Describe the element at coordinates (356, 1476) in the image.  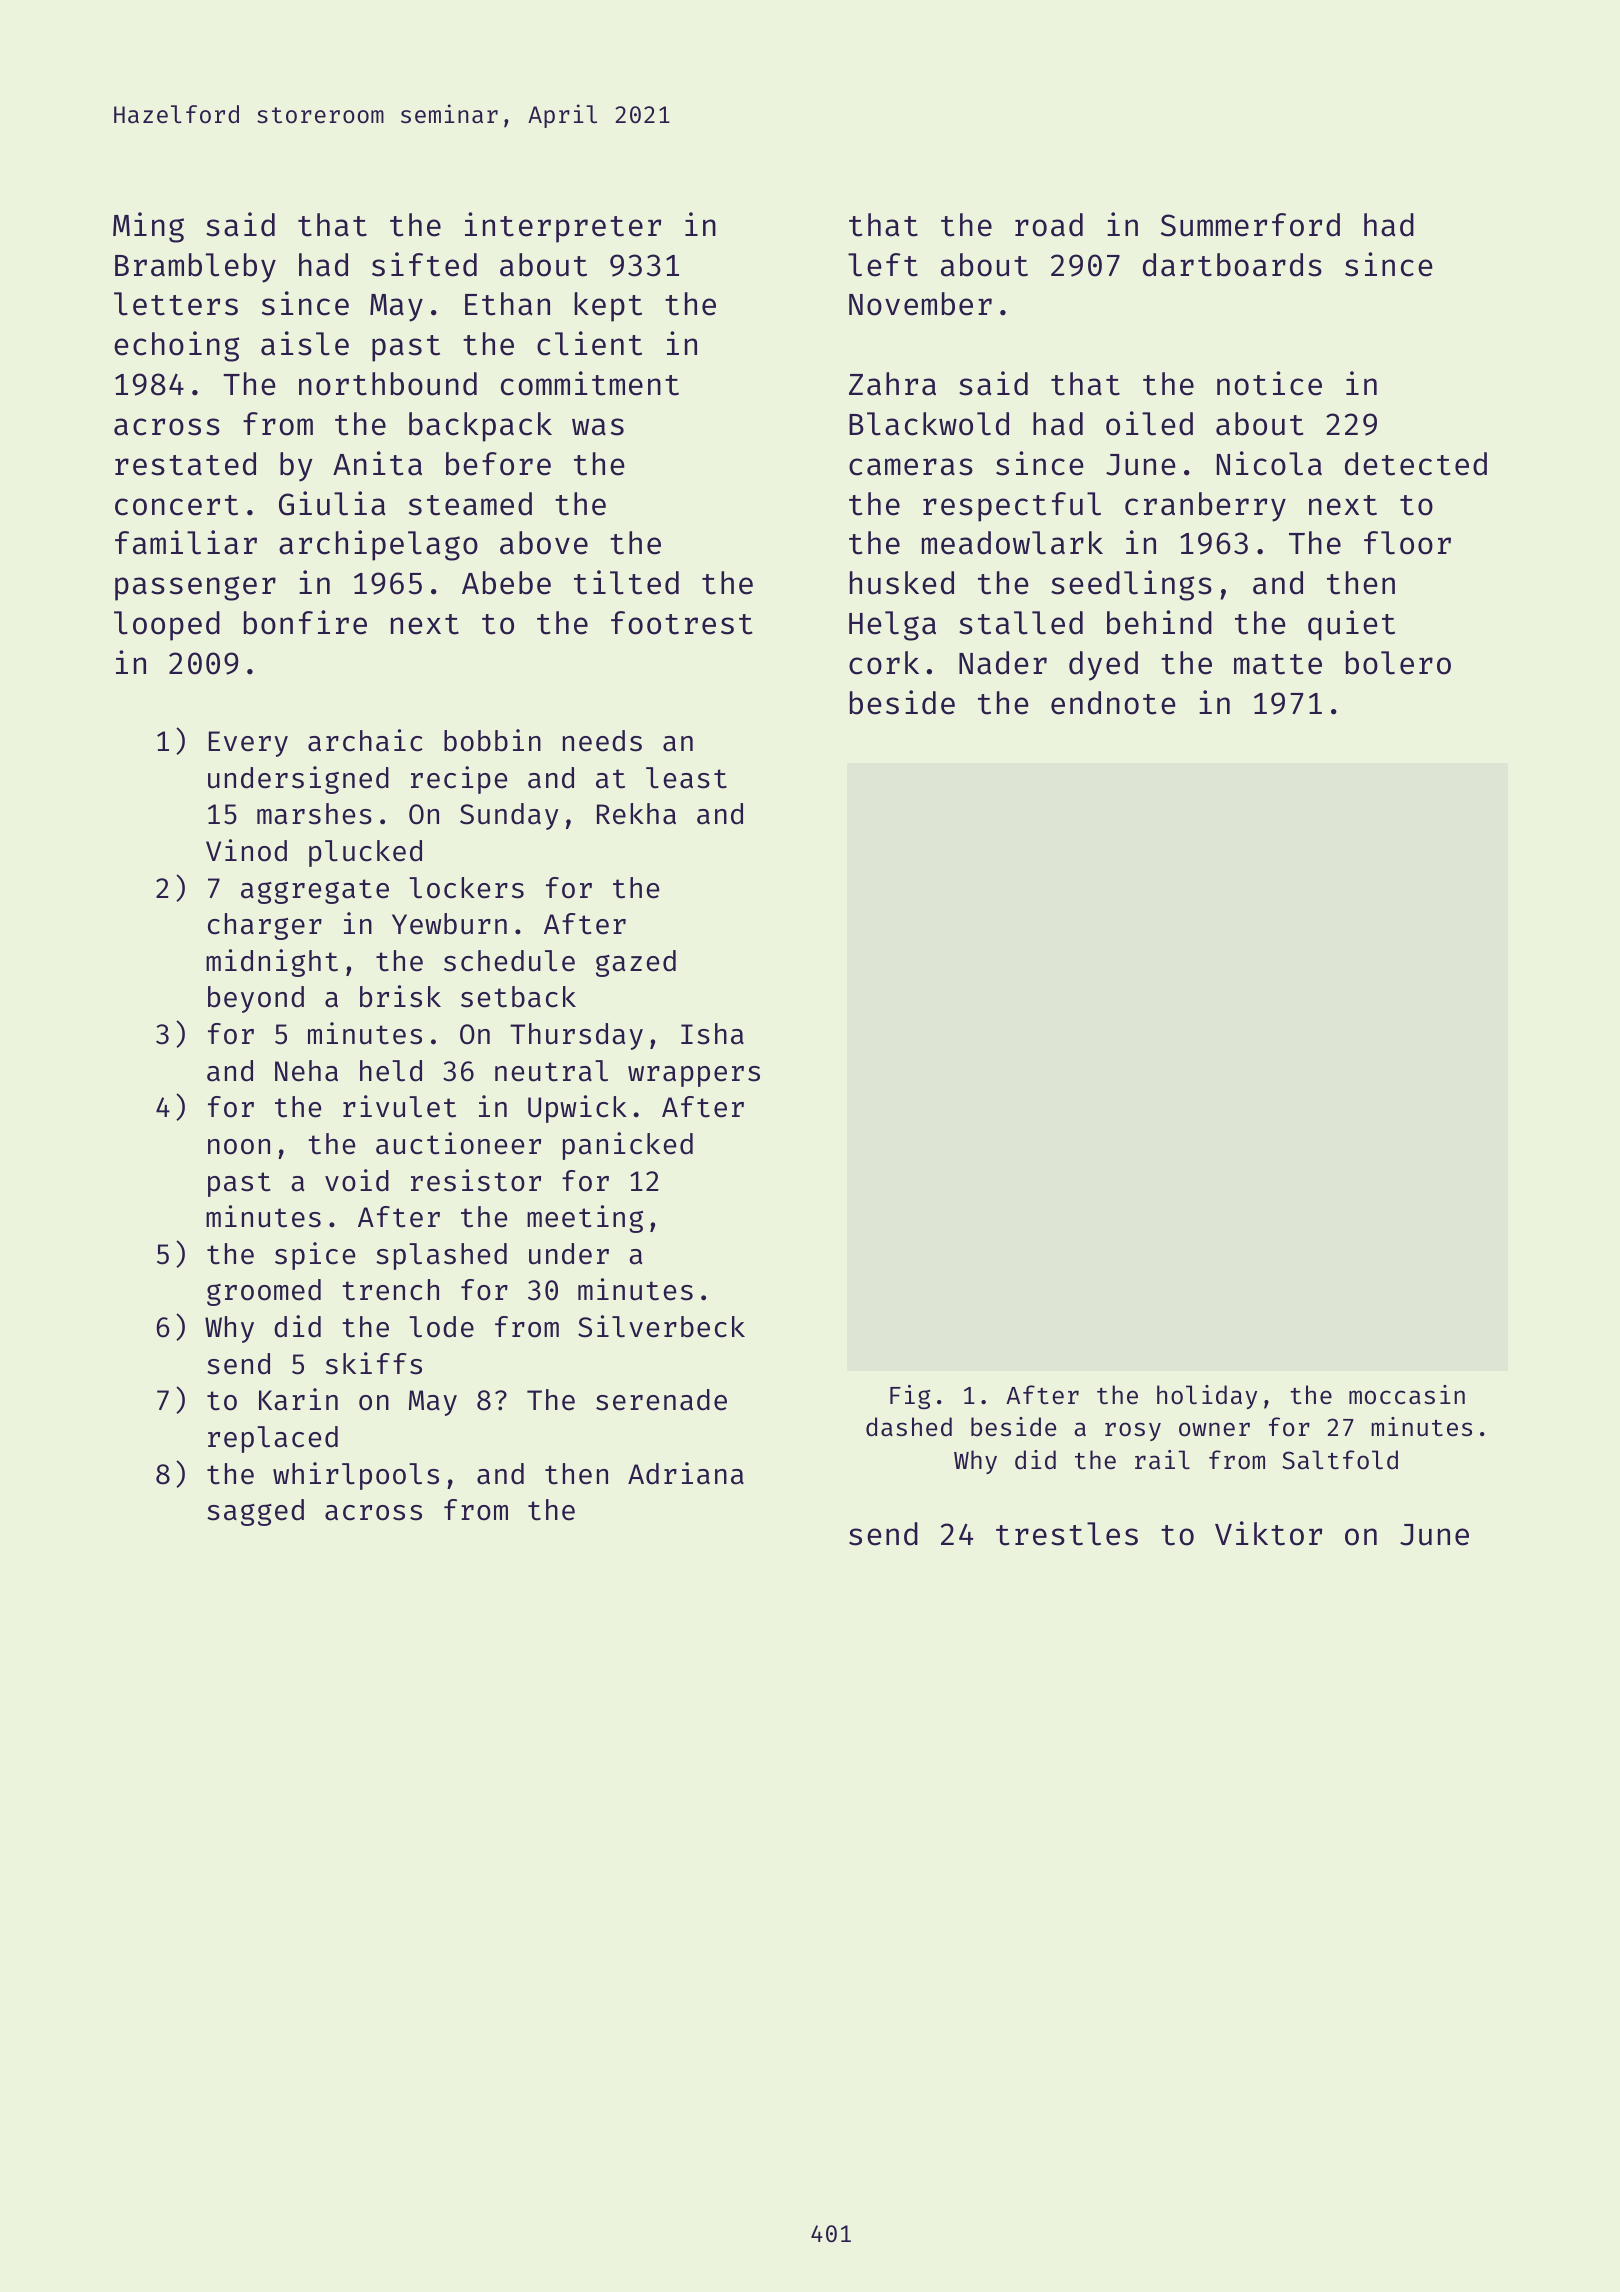
I see `whirlpools` at that location.
